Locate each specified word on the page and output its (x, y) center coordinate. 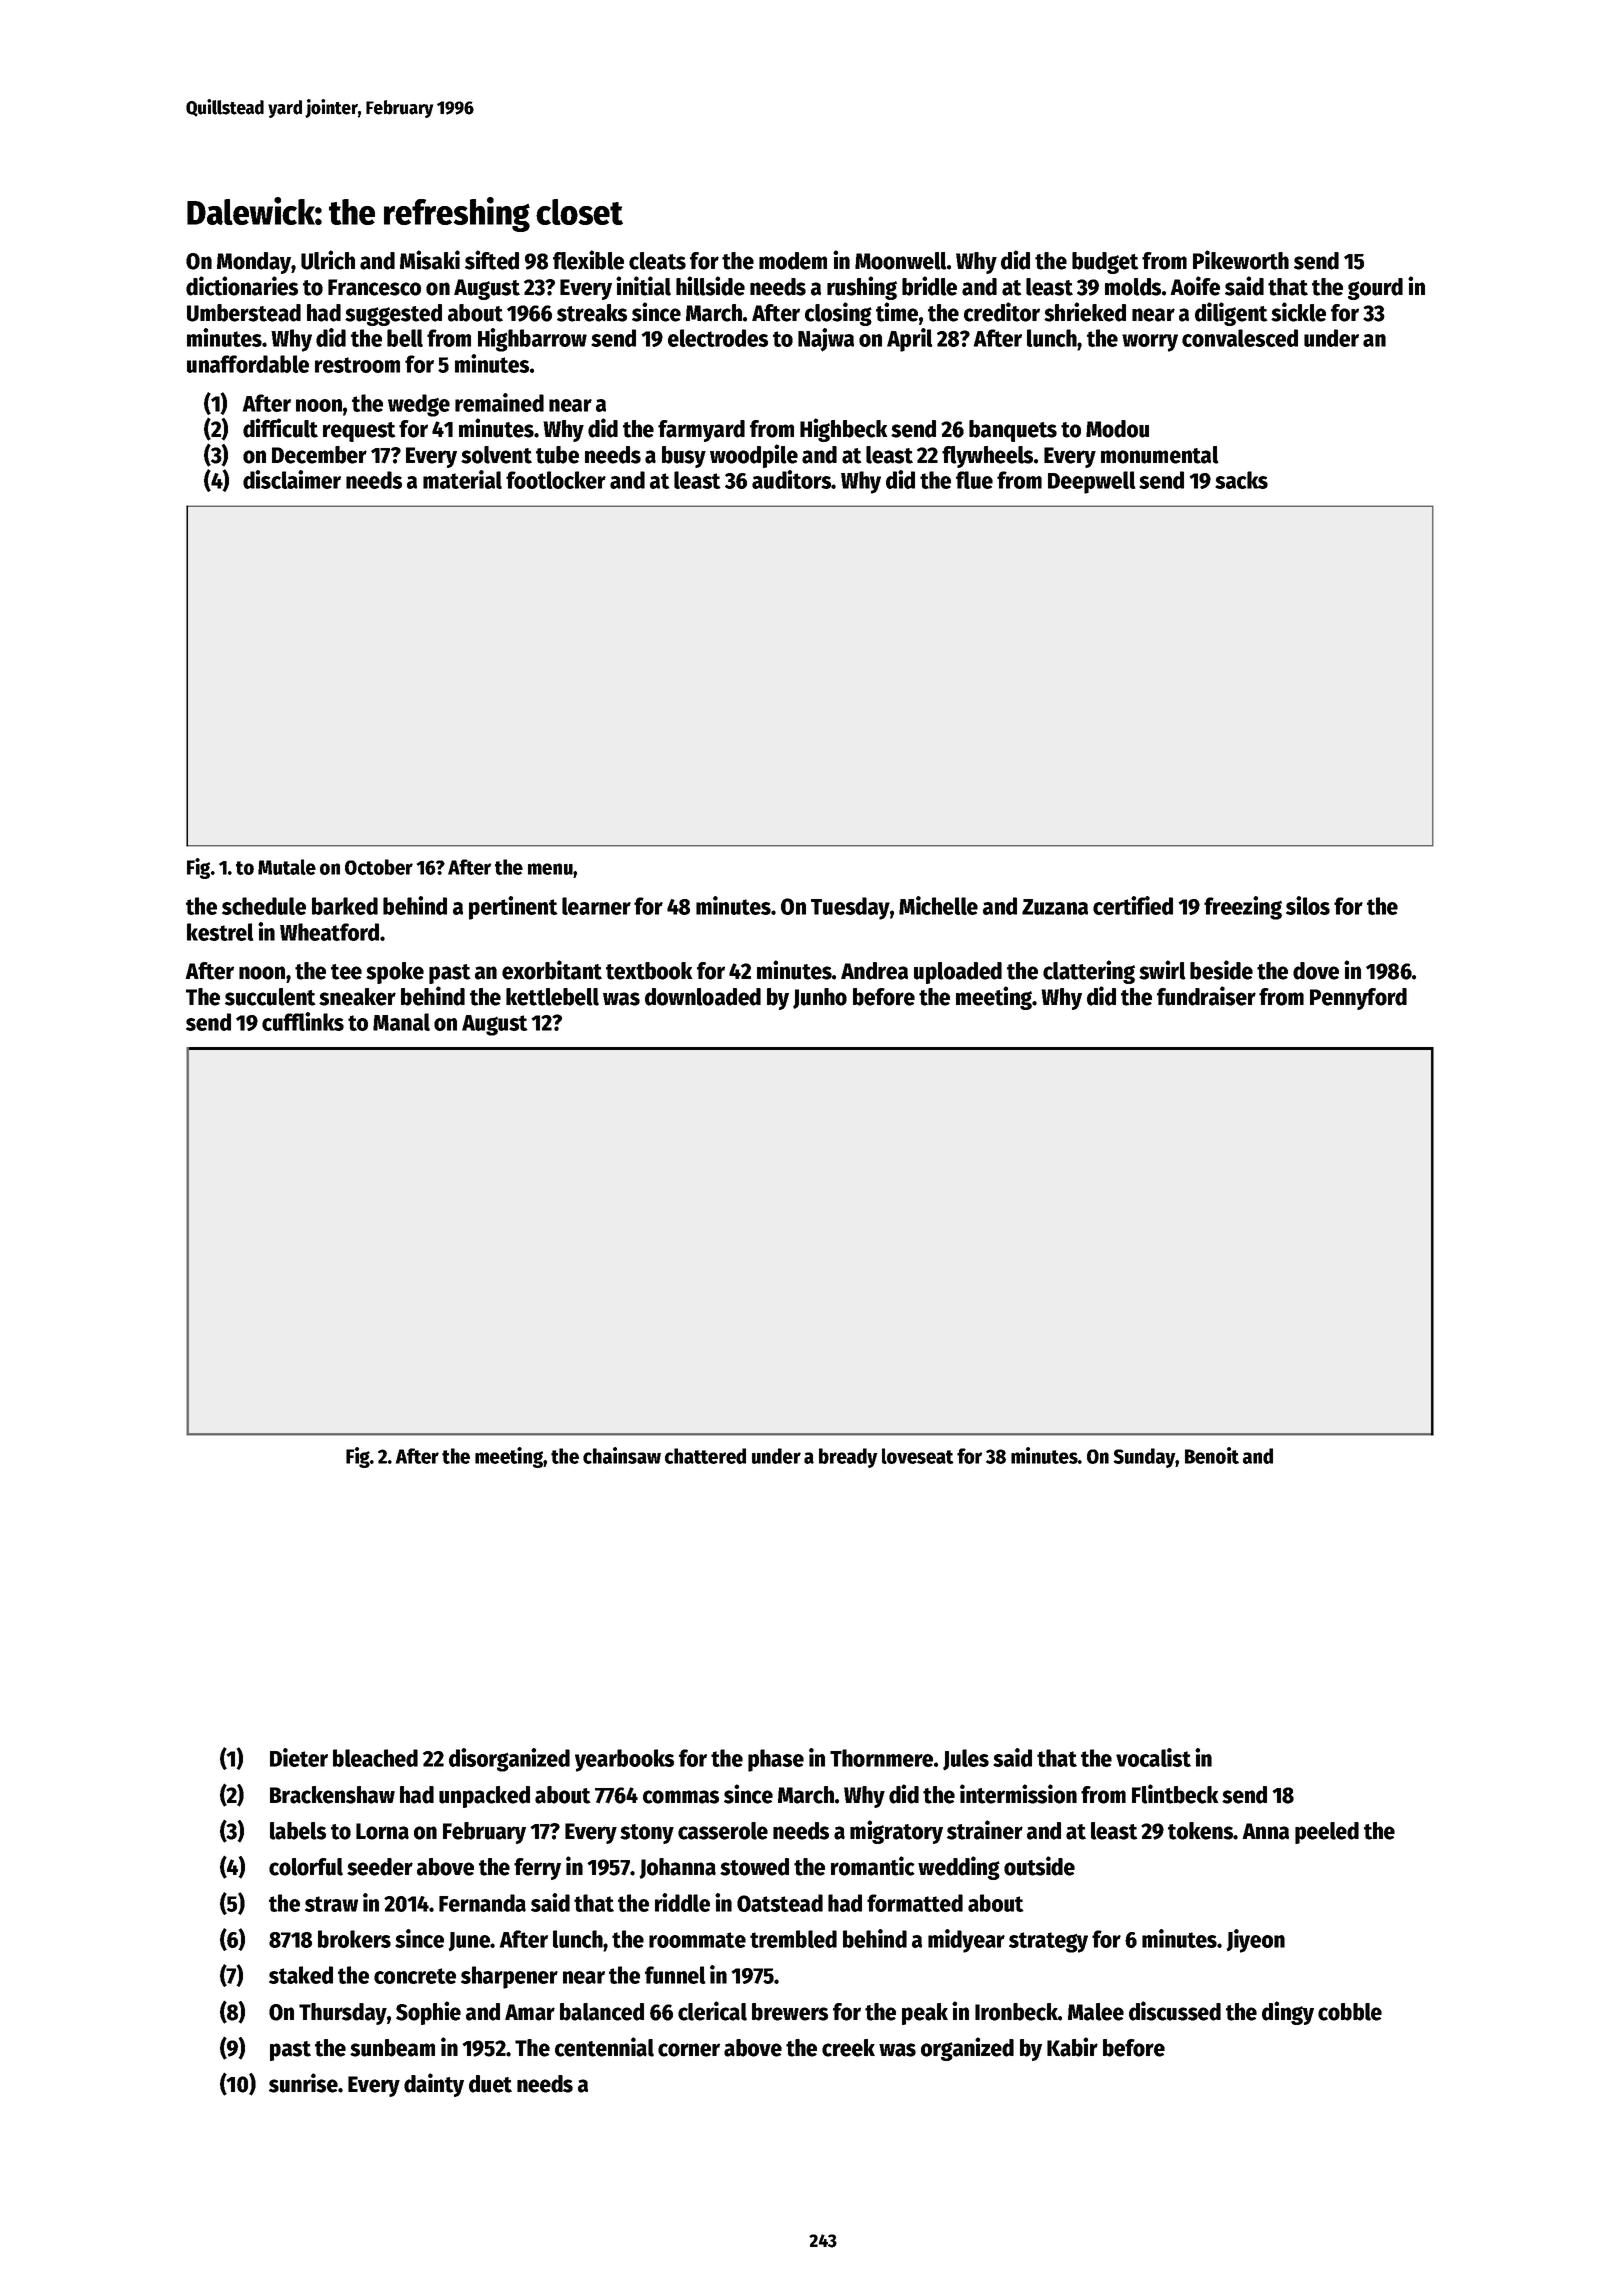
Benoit (1212, 1455)
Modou (1117, 429)
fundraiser (1206, 996)
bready (848, 1458)
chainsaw (622, 1455)
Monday (254, 263)
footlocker (556, 480)
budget (1105, 263)
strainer (985, 1830)
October (379, 867)
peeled (1327, 1833)
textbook (649, 971)
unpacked (484, 1797)
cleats (657, 261)
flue (974, 480)
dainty (434, 2085)
